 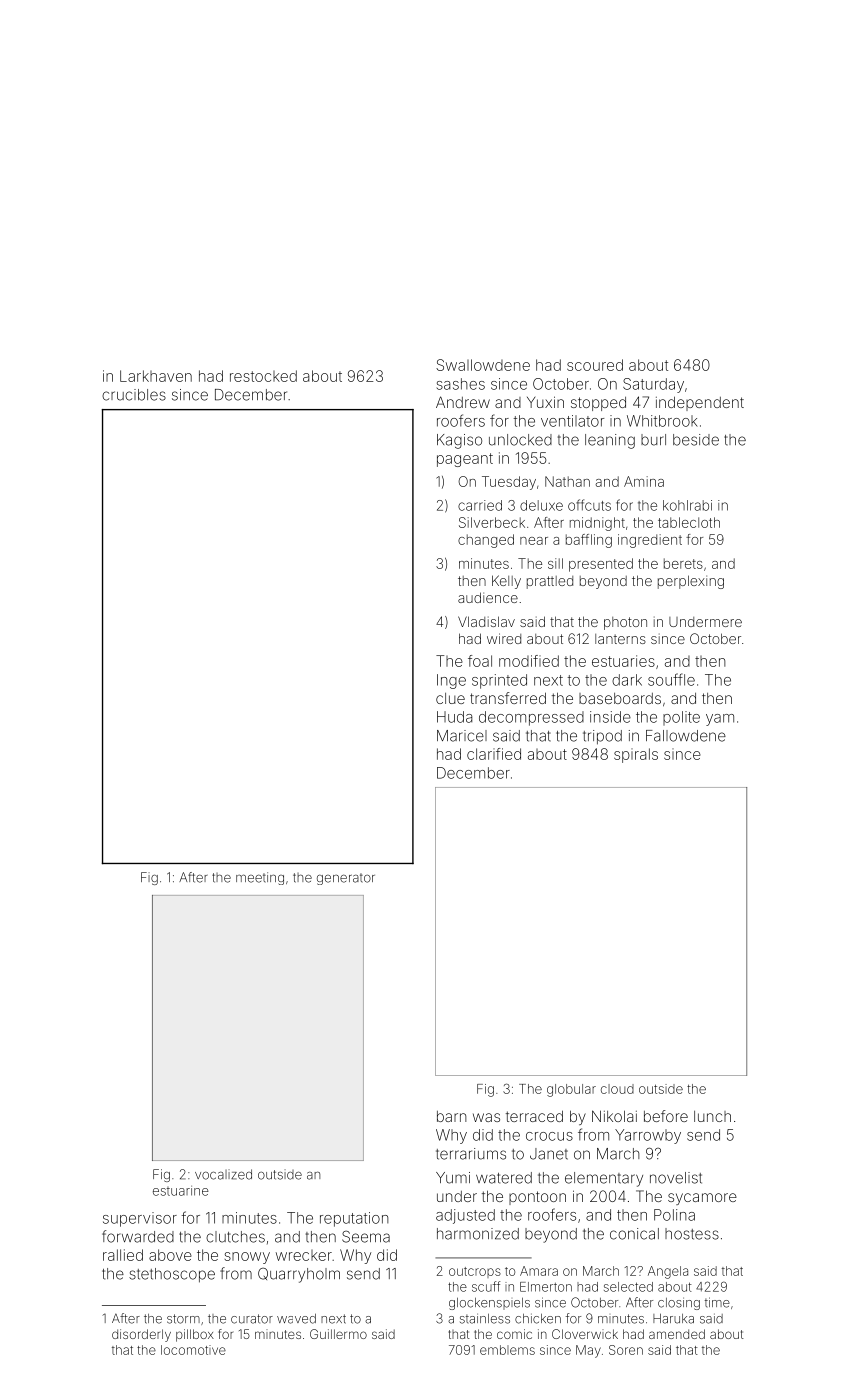 What do you see at coordinates (485, 1318) in the screenshot?
I see `stainless` at bounding box center [485, 1318].
